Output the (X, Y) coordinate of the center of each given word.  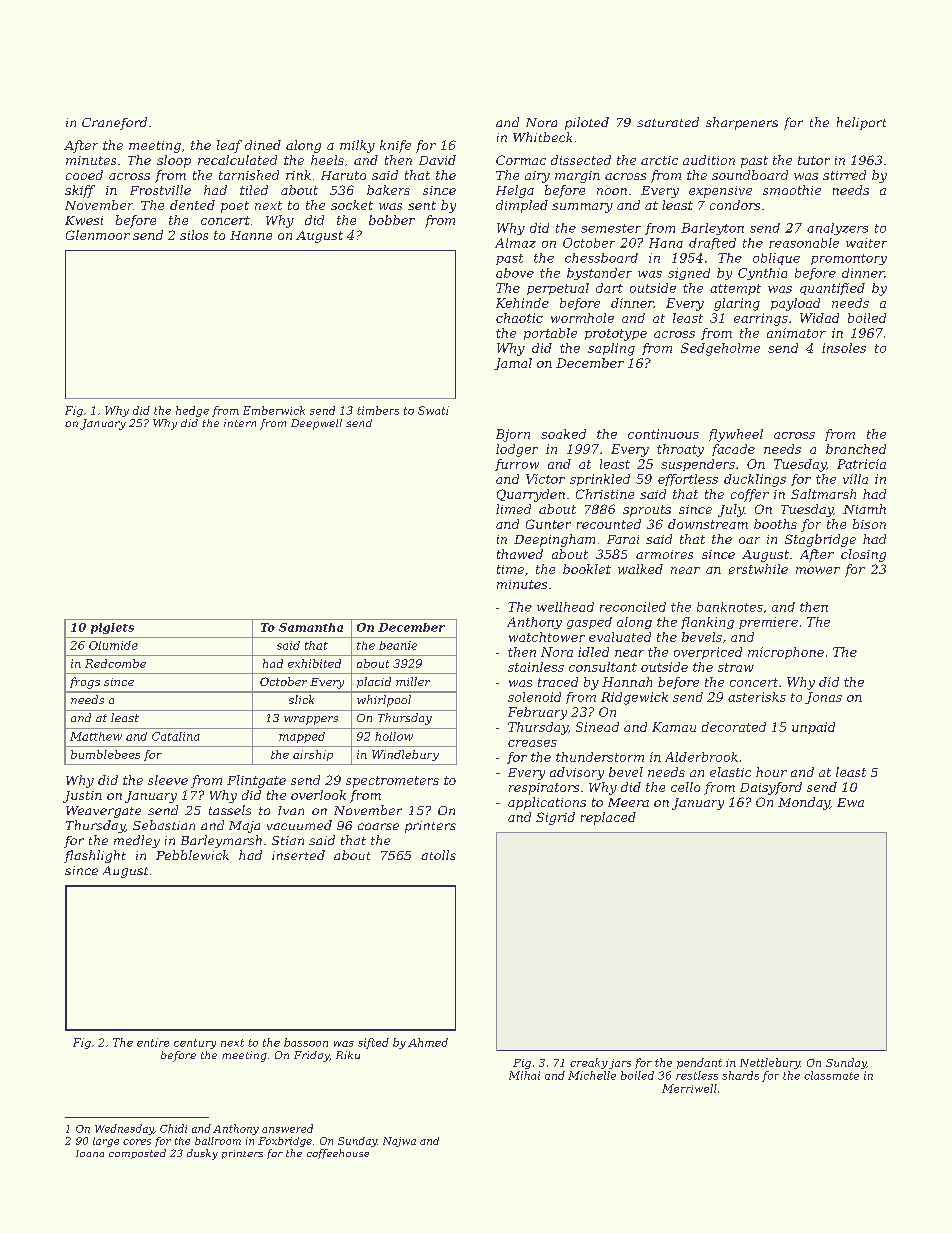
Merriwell (689, 1088)
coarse (378, 826)
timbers (378, 410)
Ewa (850, 802)
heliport (861, 123)
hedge (192, 411)
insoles (844, 348)
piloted (587, 123)
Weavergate (103, 812)
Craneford (114, 123)
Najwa (399, 1142)
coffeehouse (338, 1154)
